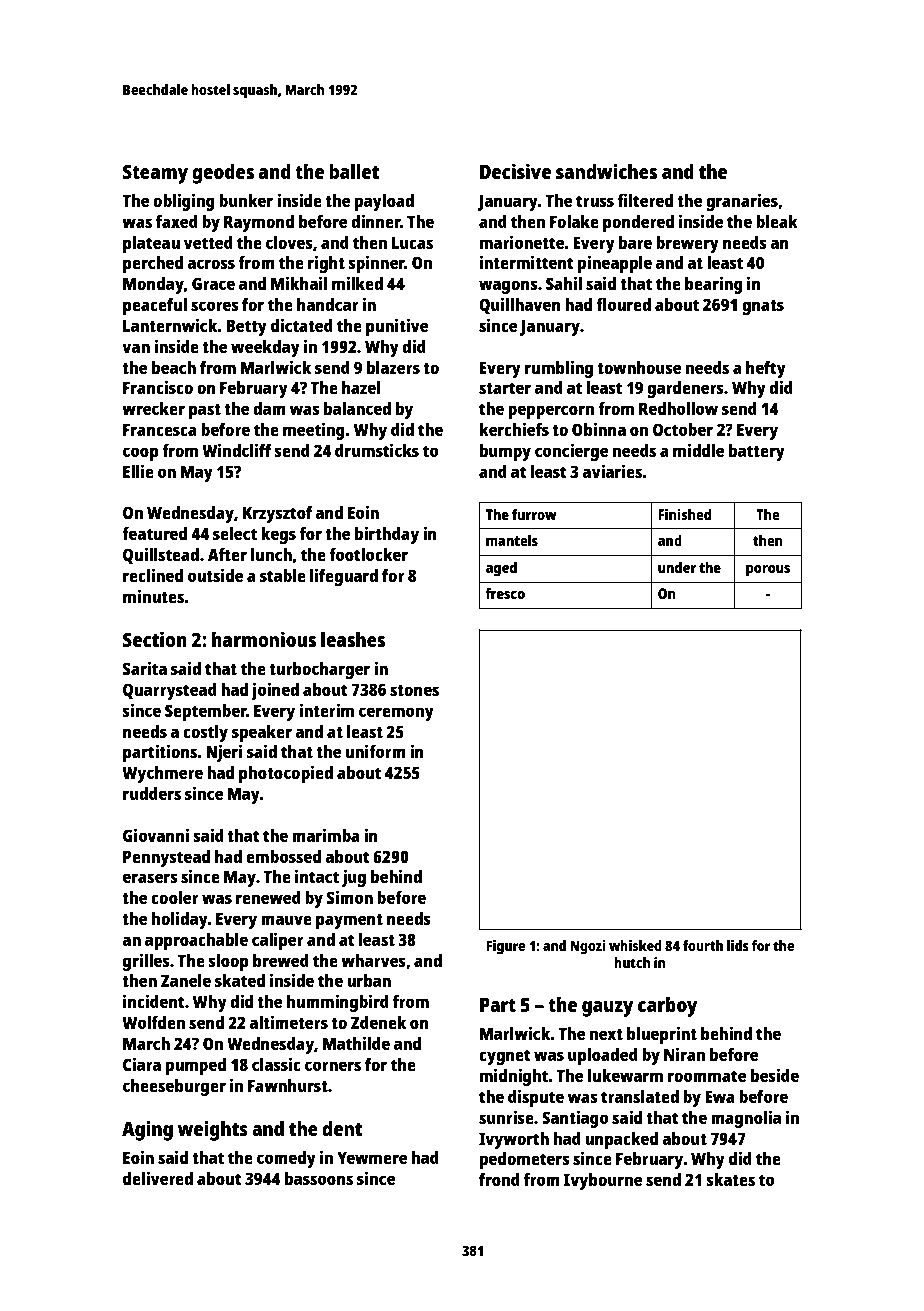 The width and height of the screenshot is (924, 1311). Describe the element at coordinates (515, 171) in the screenshot. I see `Decisive` at that location.
